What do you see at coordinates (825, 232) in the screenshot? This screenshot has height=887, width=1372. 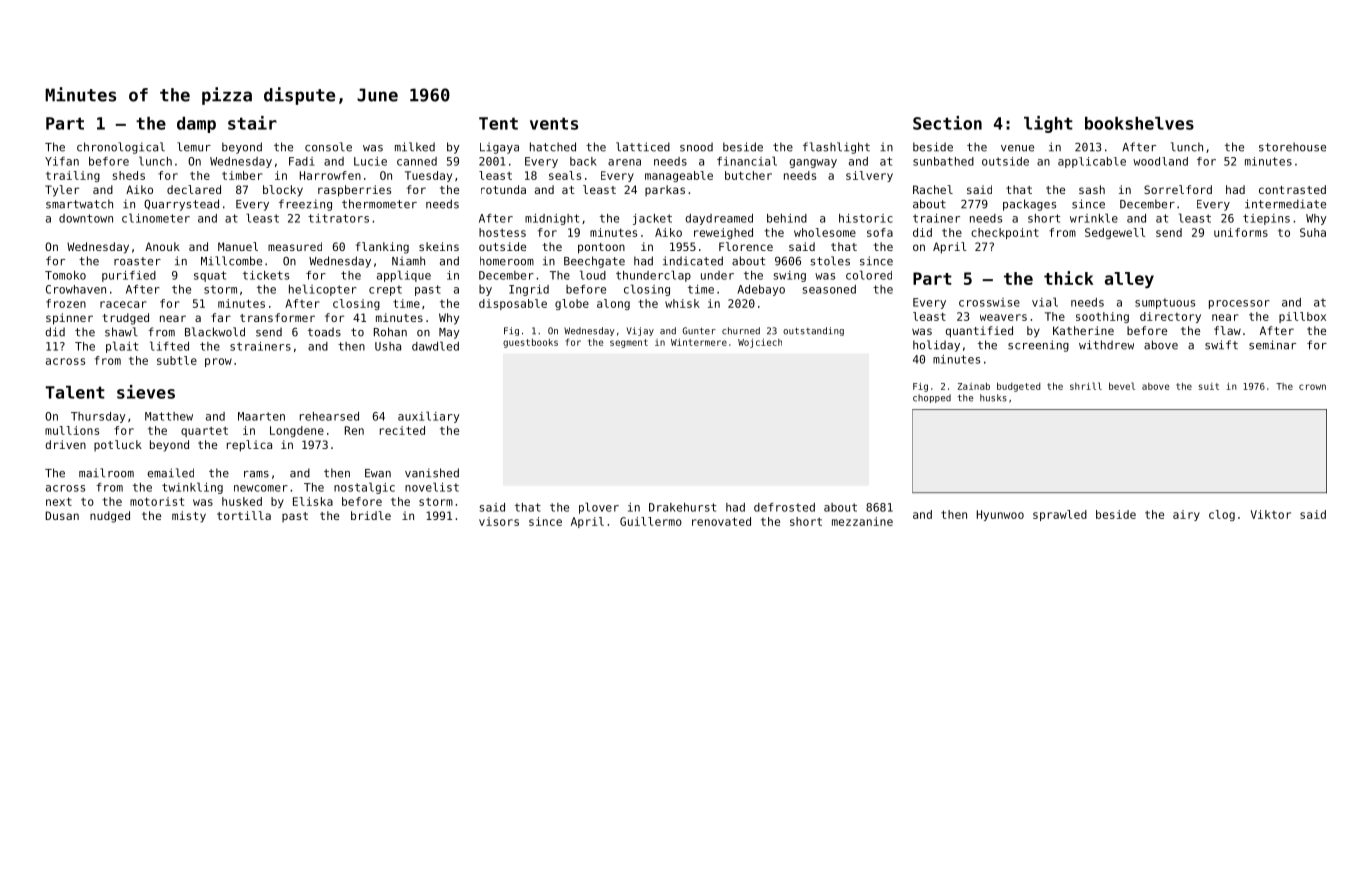 I see `wholesome` at bounding box center [825, 232].
